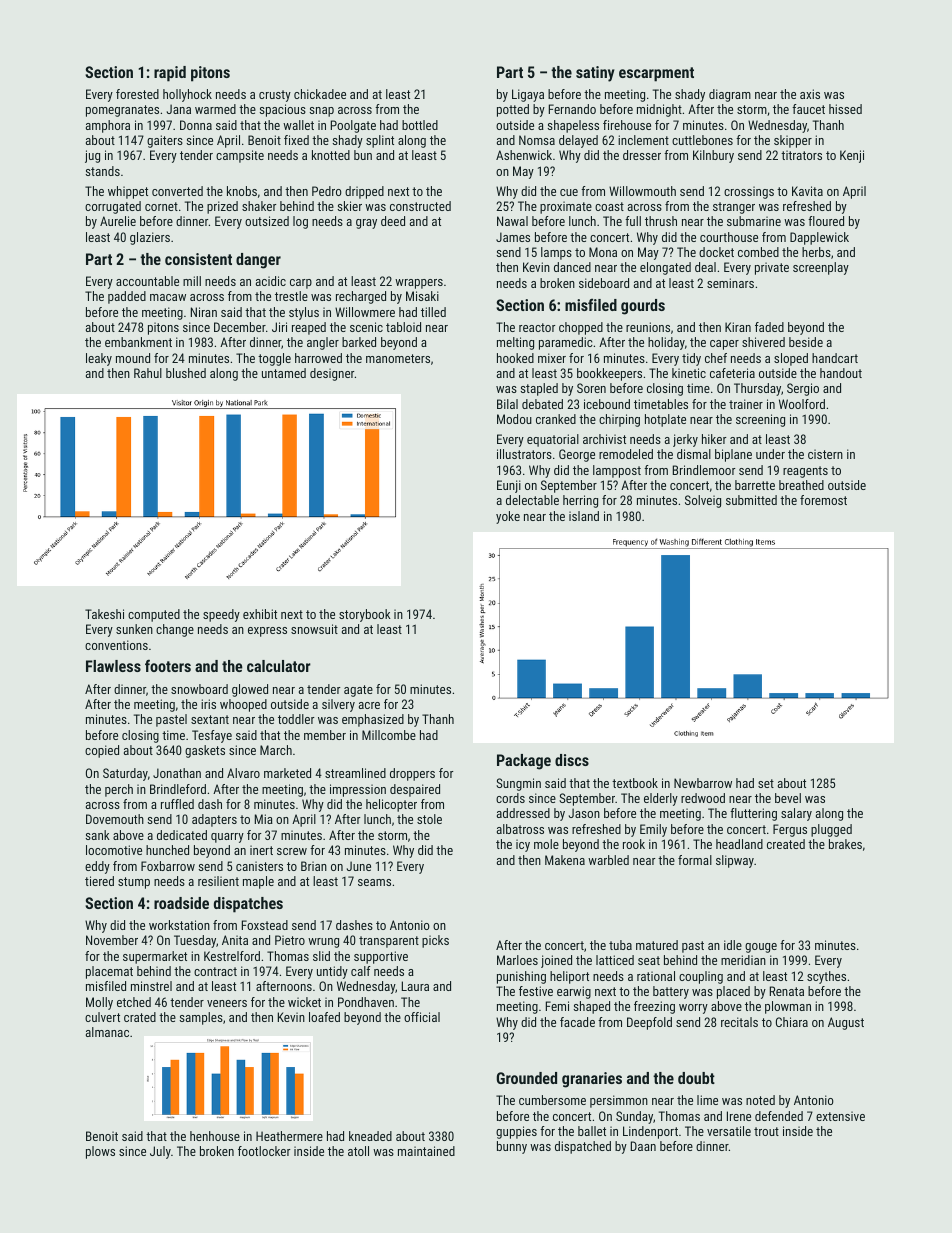 The width and height of the page is (952, 1233). What do you see at coordinates (635, 783) in the page?
I see `textbook` at bounding box center [635, 783].
